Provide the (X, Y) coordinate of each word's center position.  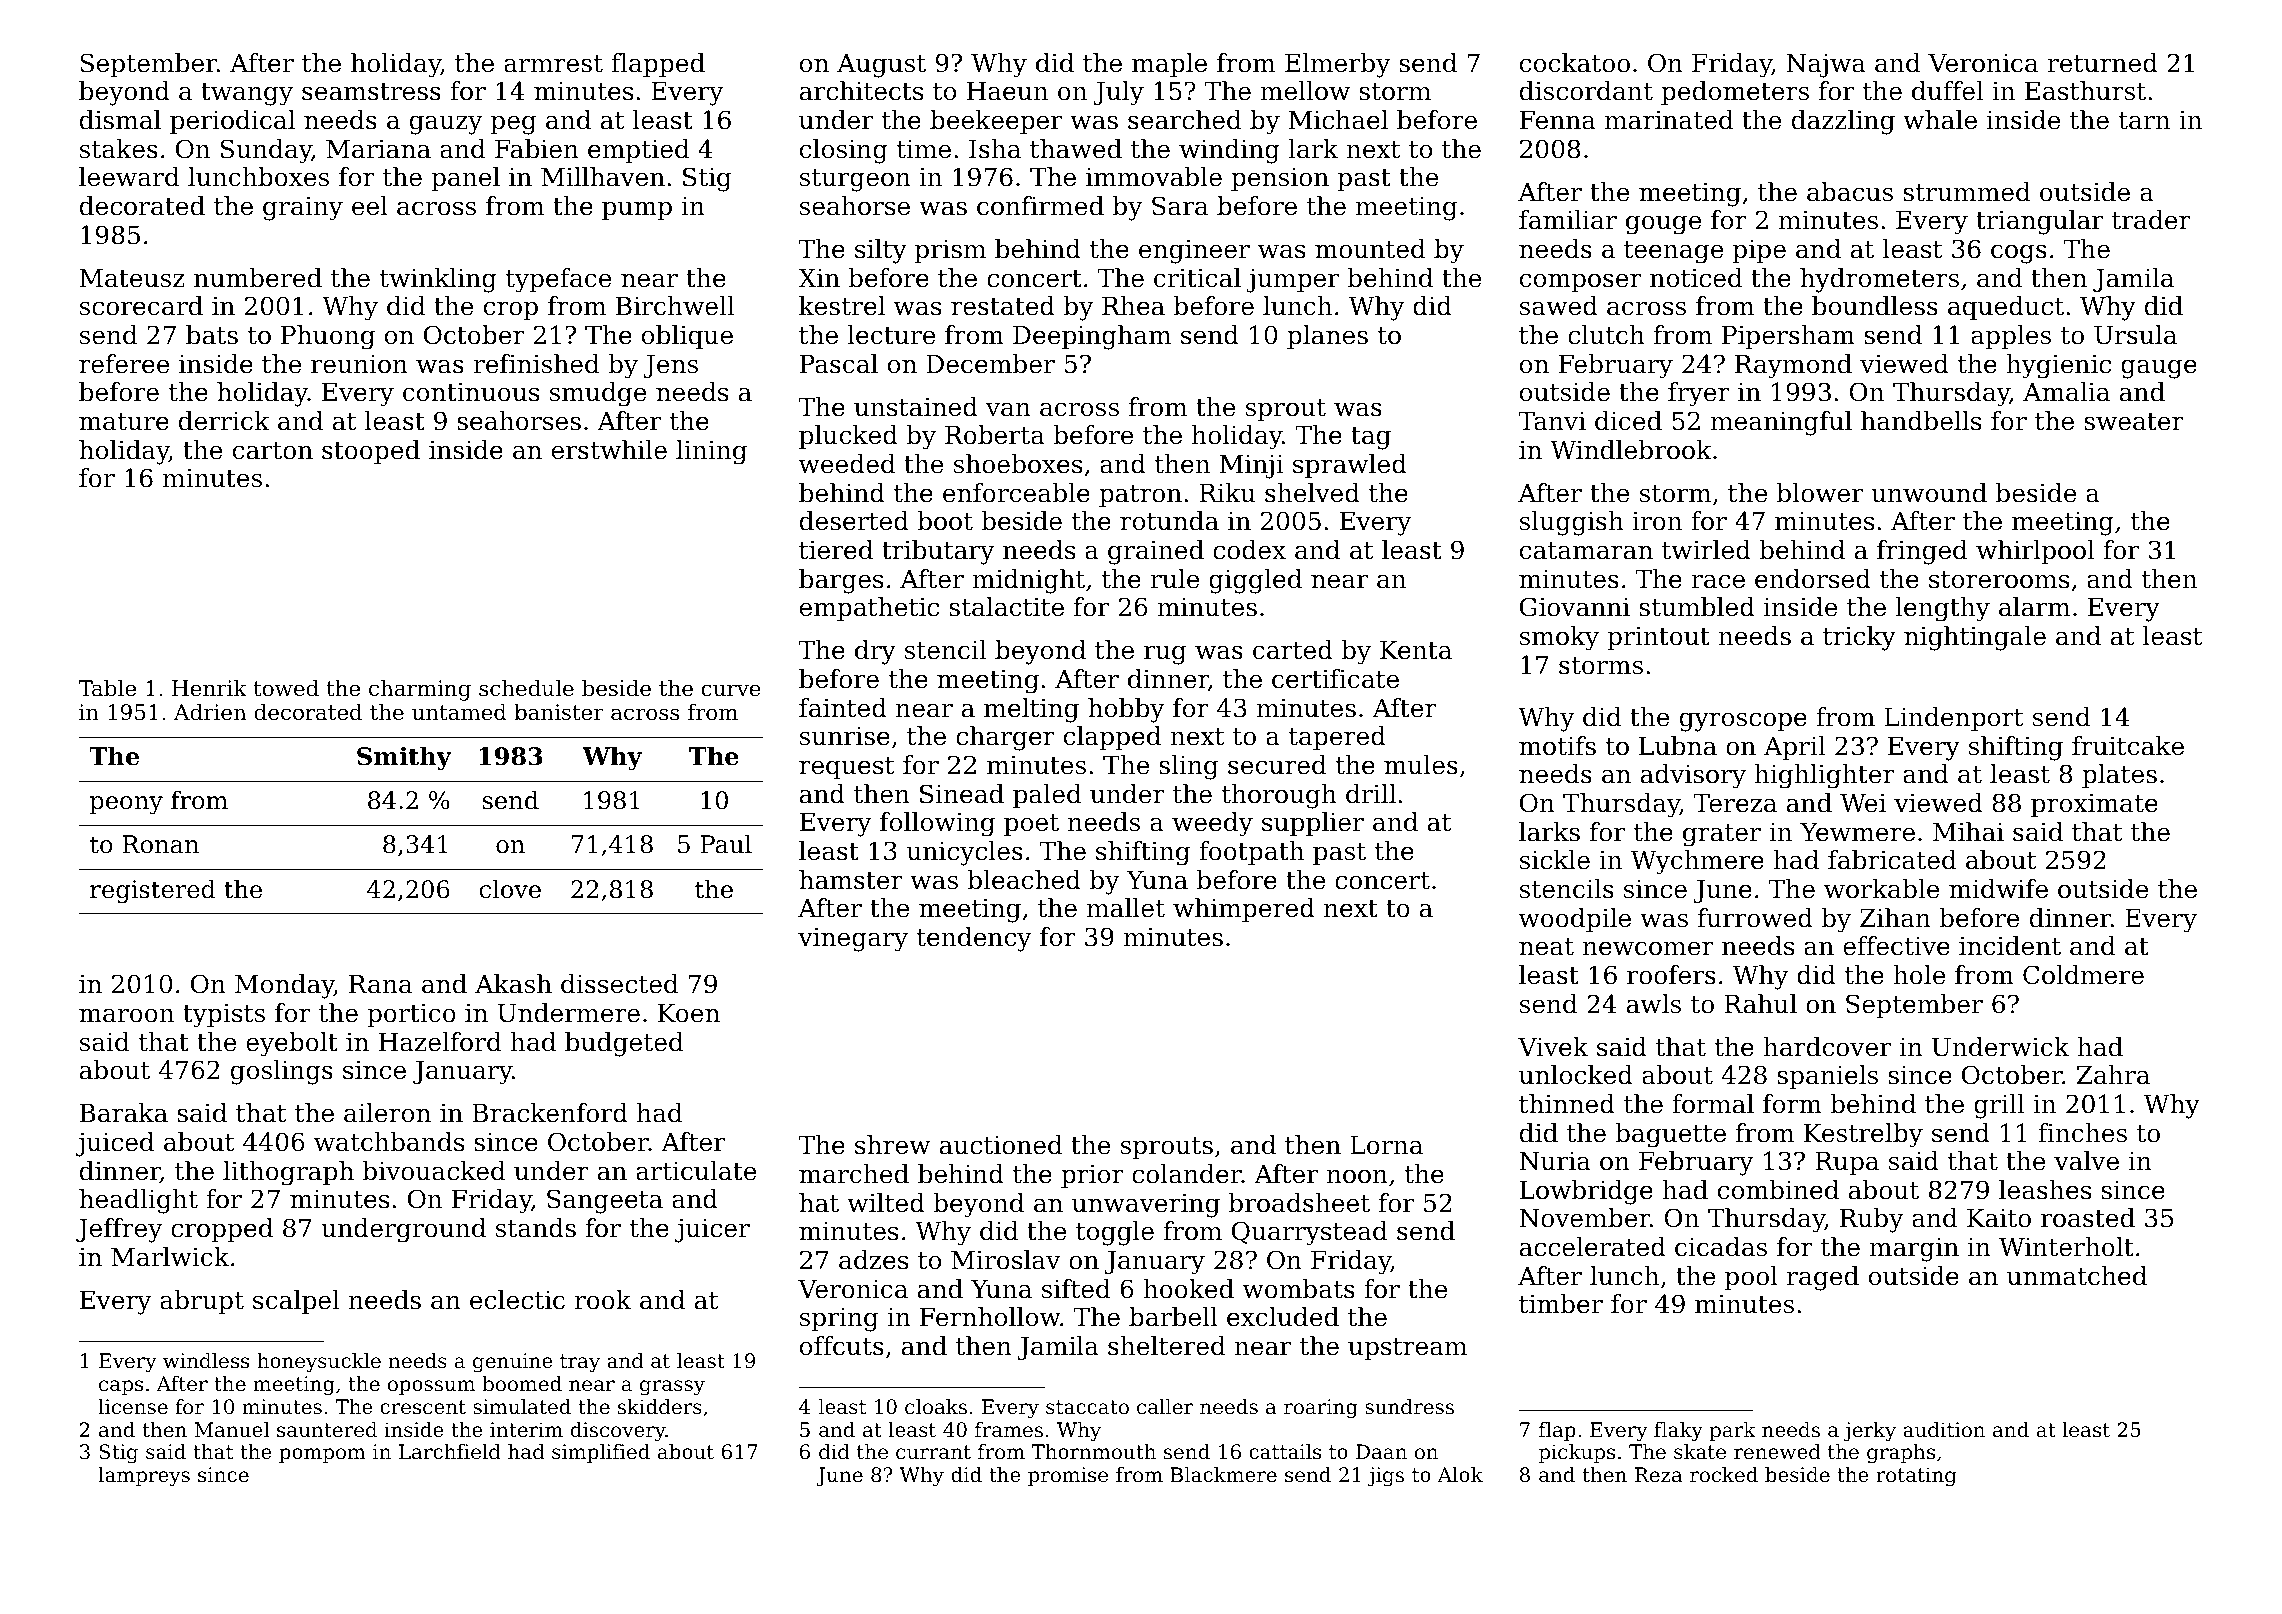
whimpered (1244, 910)
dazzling (1843, 122)
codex (1249, 550)
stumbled (1697, 607)
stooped (371, 452)
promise (1068, 1476)
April (1794, 748)
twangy (247, 94)
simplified (601, 1453)
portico (411, 1015)
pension (1280, 179)
